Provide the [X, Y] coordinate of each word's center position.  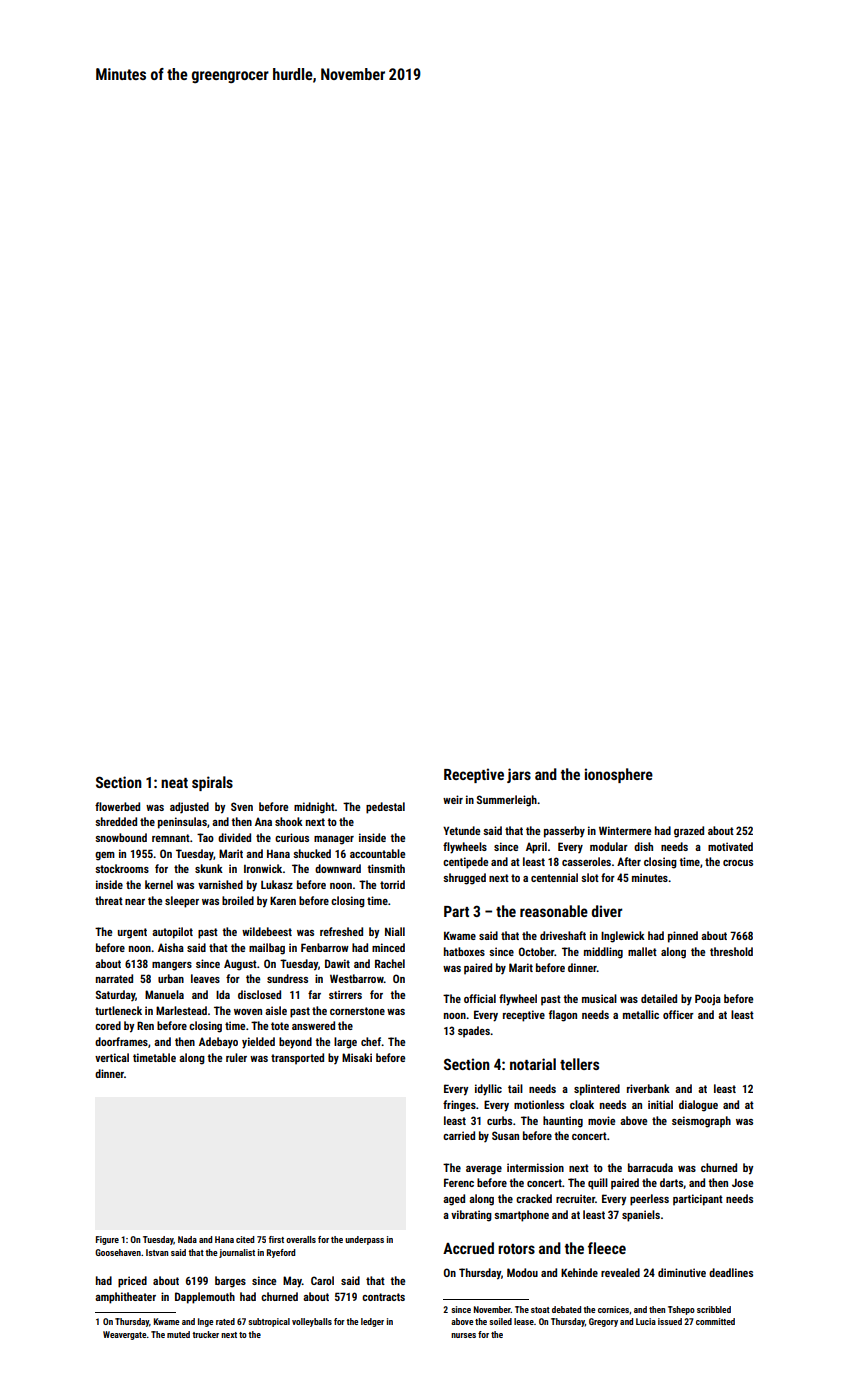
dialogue [698, 1106]
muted [178, 1334]
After [629, 861]
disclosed [259, 994]
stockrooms [122, 868]
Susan [505, 1135]
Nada [187, 1239]
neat [174, 783]
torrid [392, 884]
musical [599, 998]
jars [519, 775]
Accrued [468, 1248]
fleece [607, 1248]
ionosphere [619, 775]
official [480, 998]
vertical [112, 1057]
